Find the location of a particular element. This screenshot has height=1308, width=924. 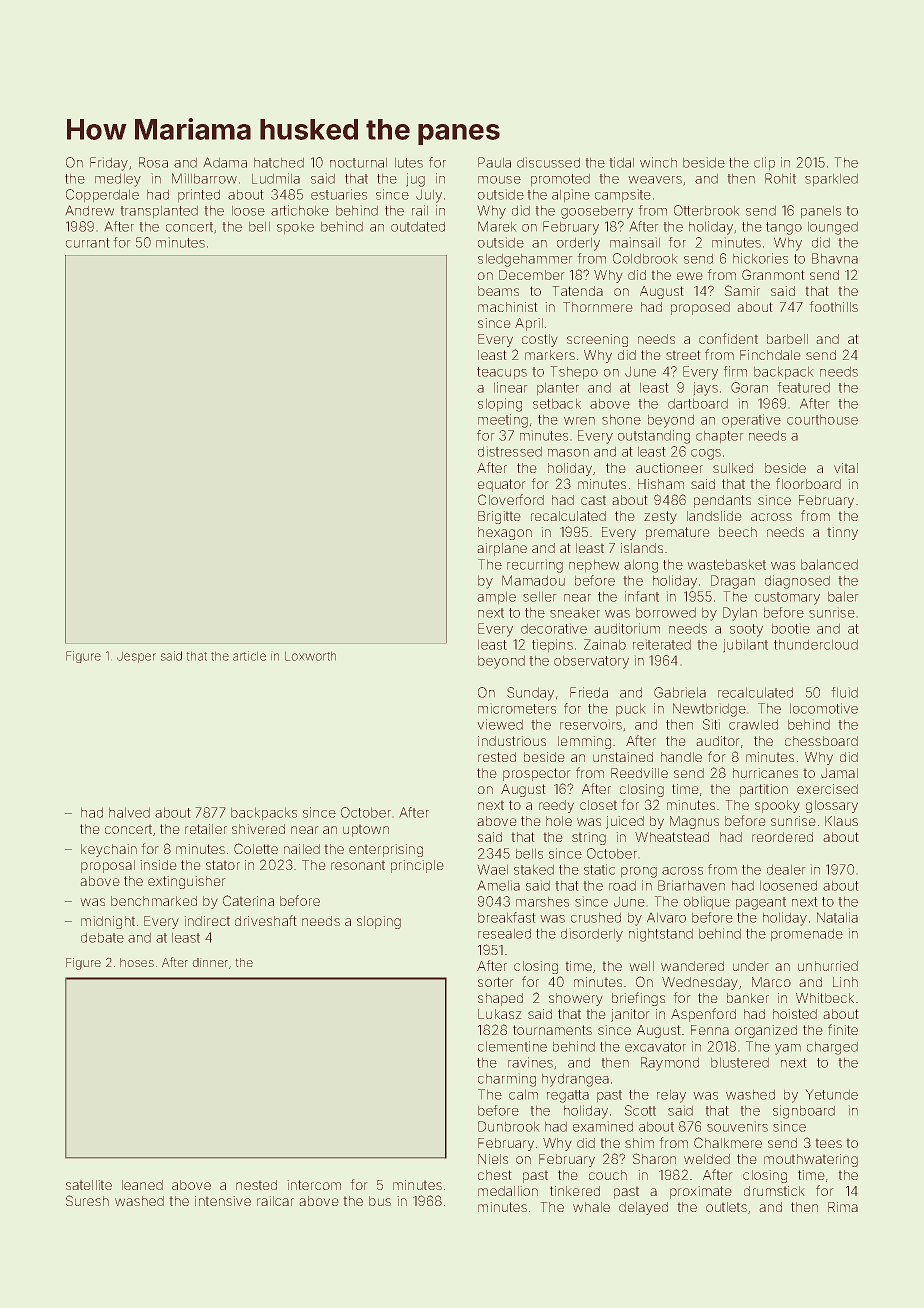

lounged is located at coordinates (833, 228).
